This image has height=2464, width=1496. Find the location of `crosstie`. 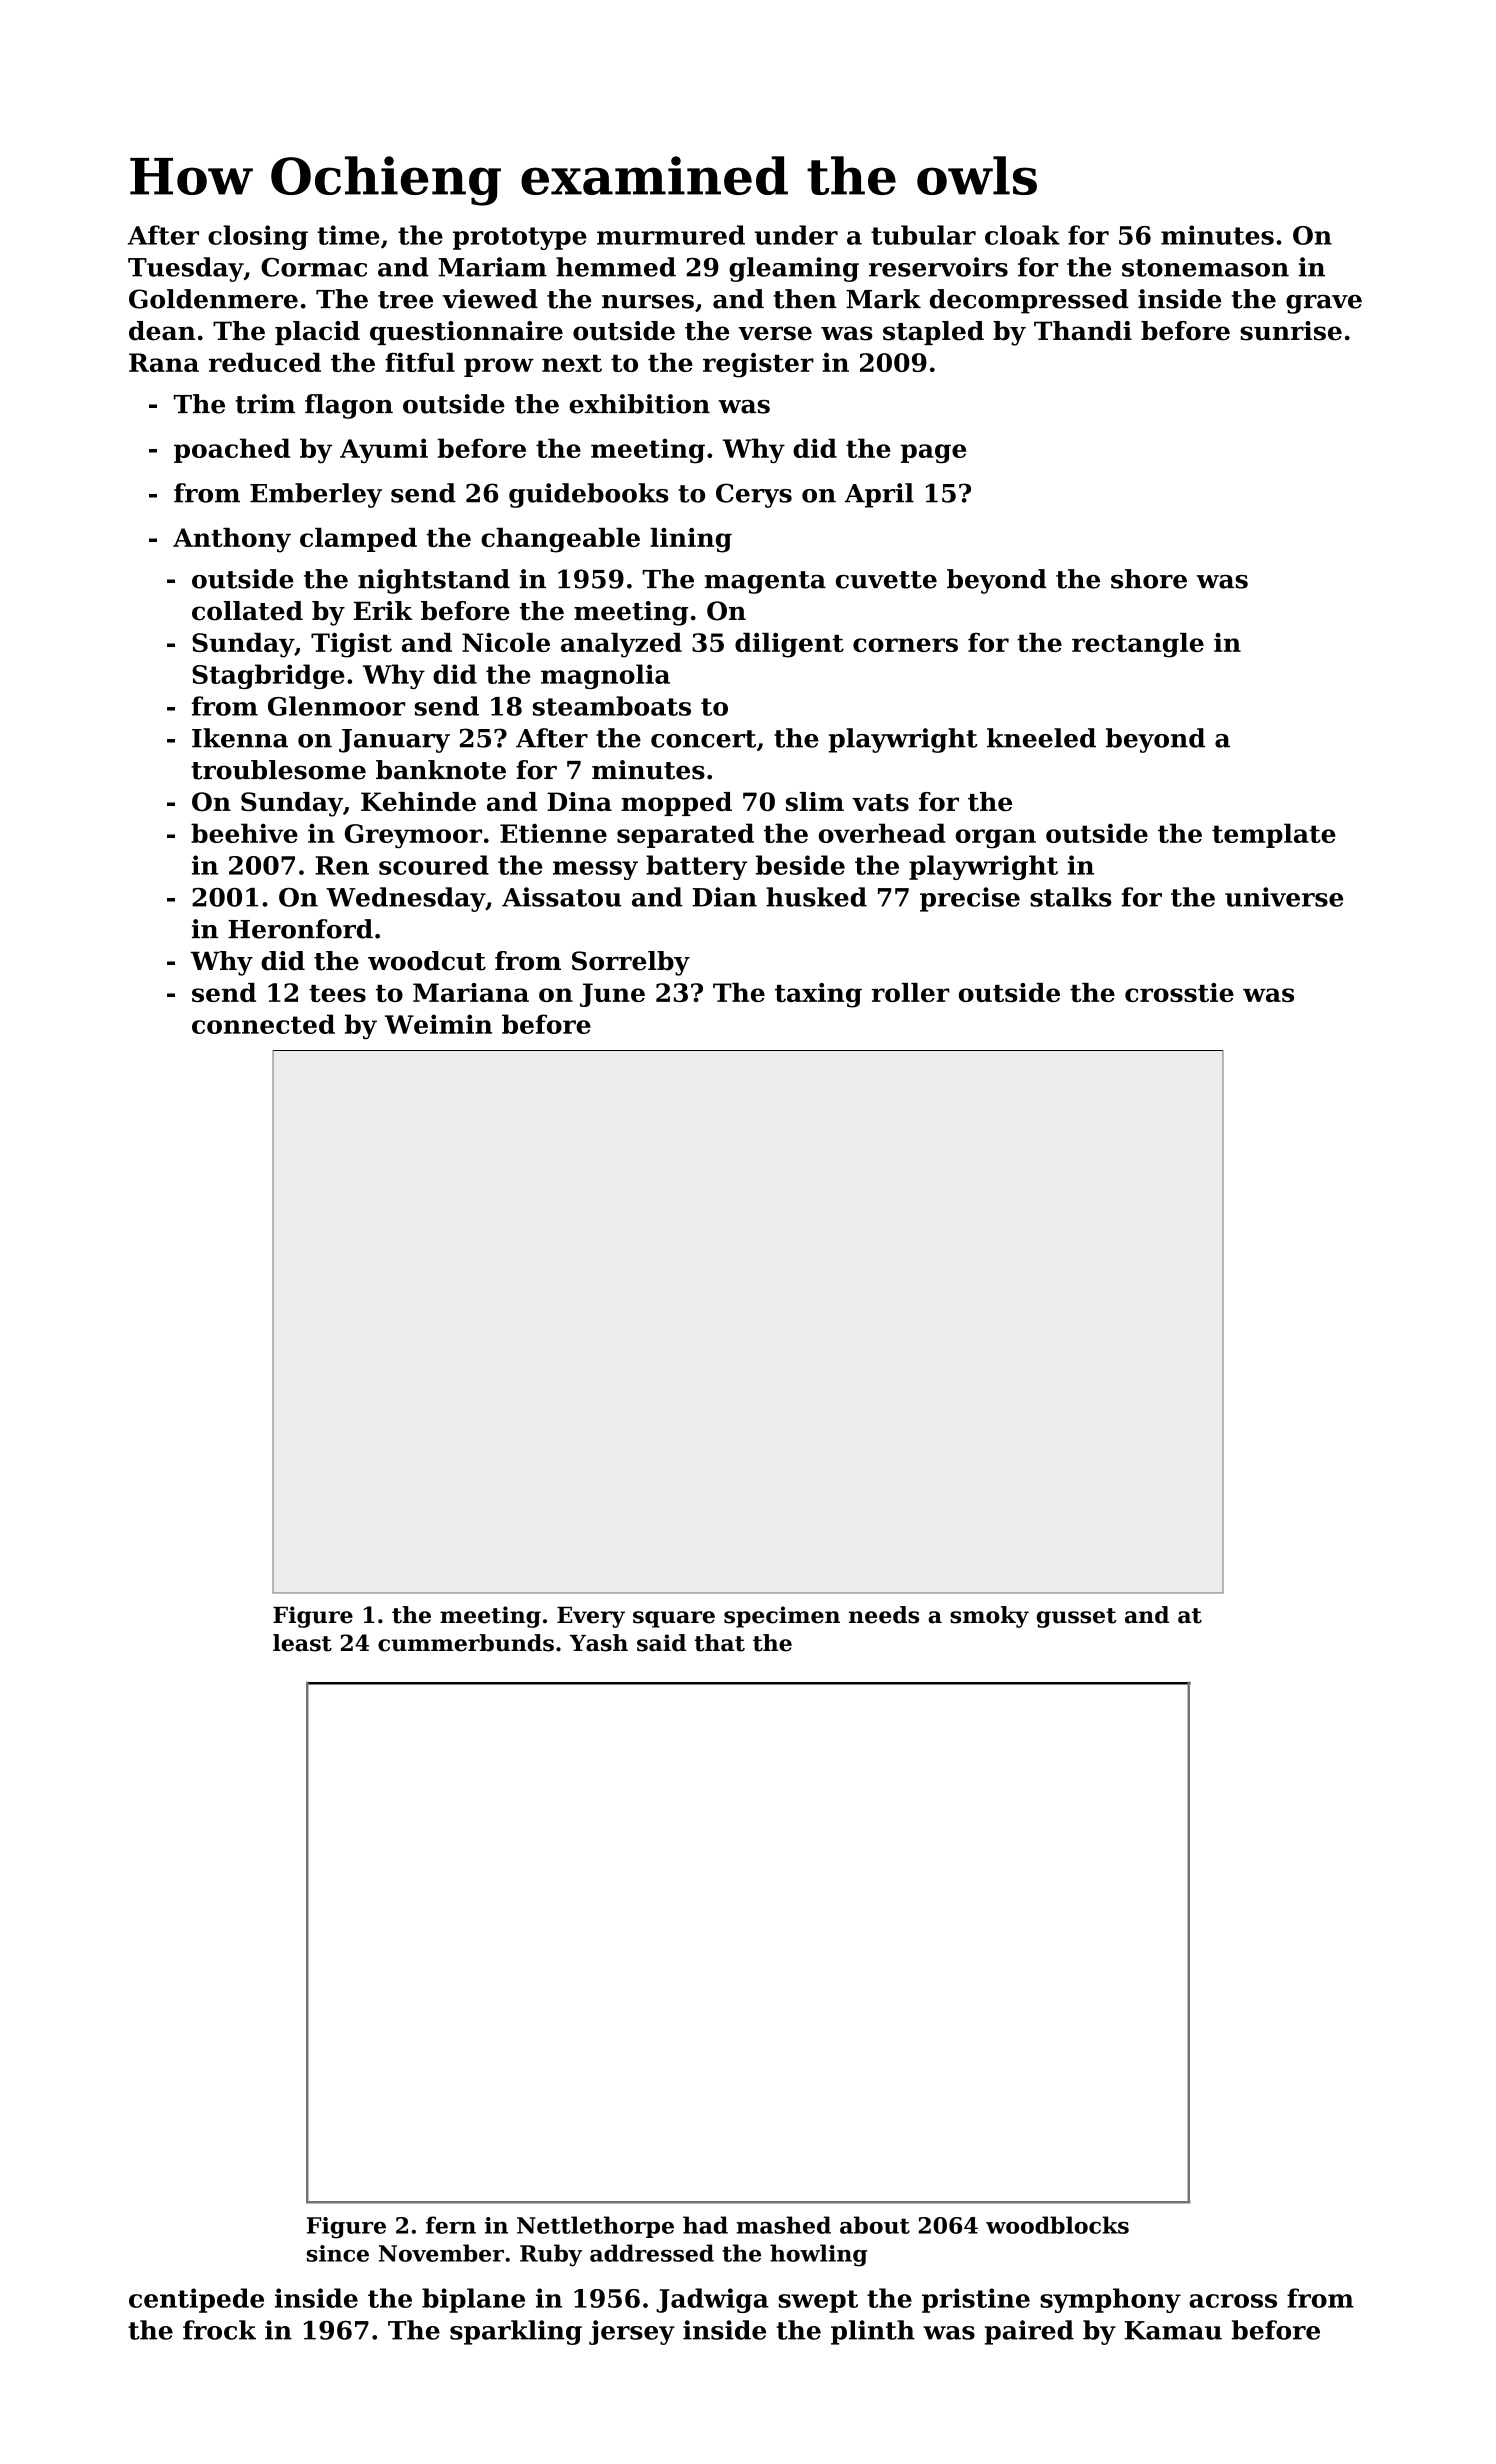

crosstie is located at coordinates (1179, 992).
